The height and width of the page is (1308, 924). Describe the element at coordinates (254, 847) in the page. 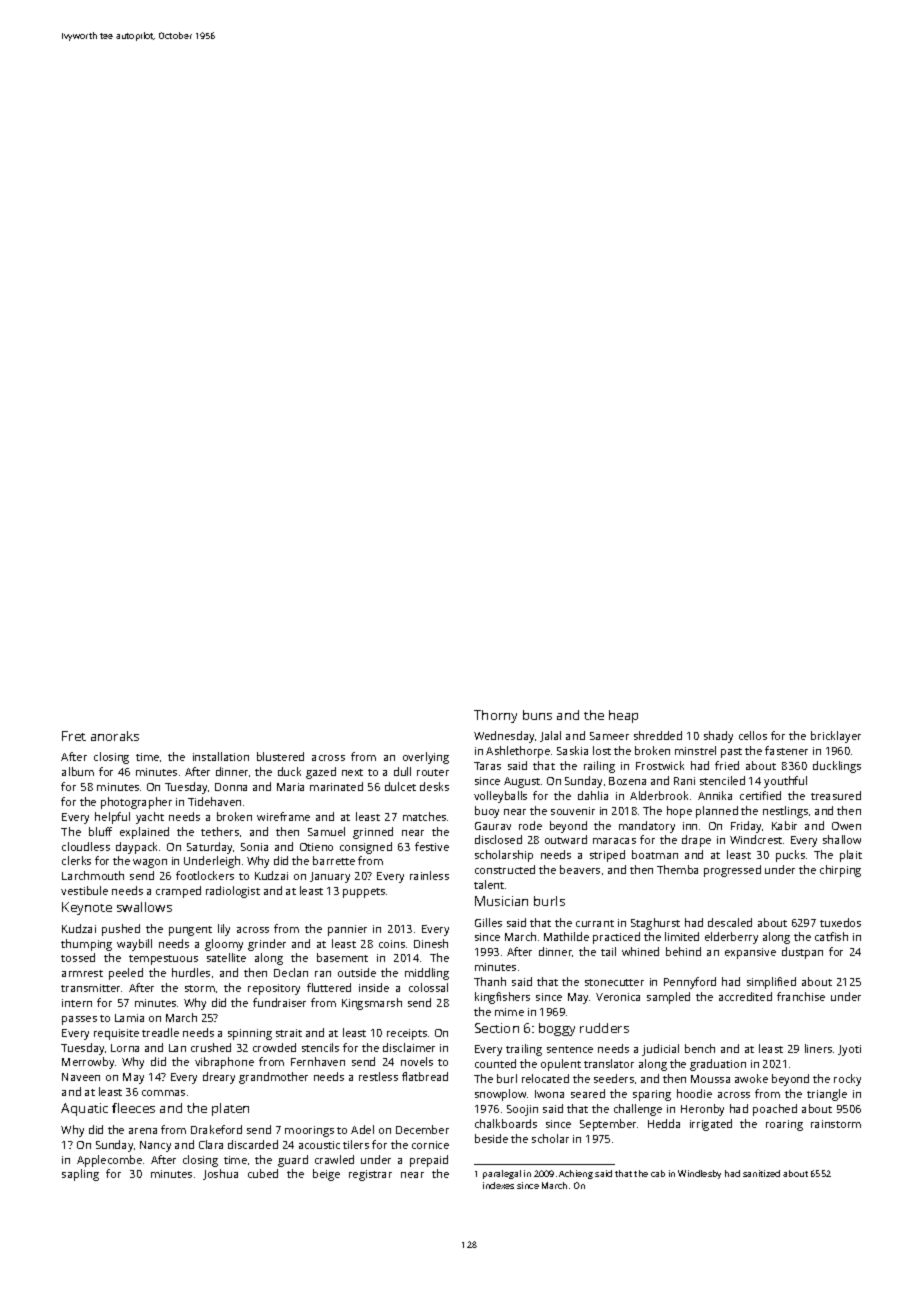

I see `Sonia` at that location.
